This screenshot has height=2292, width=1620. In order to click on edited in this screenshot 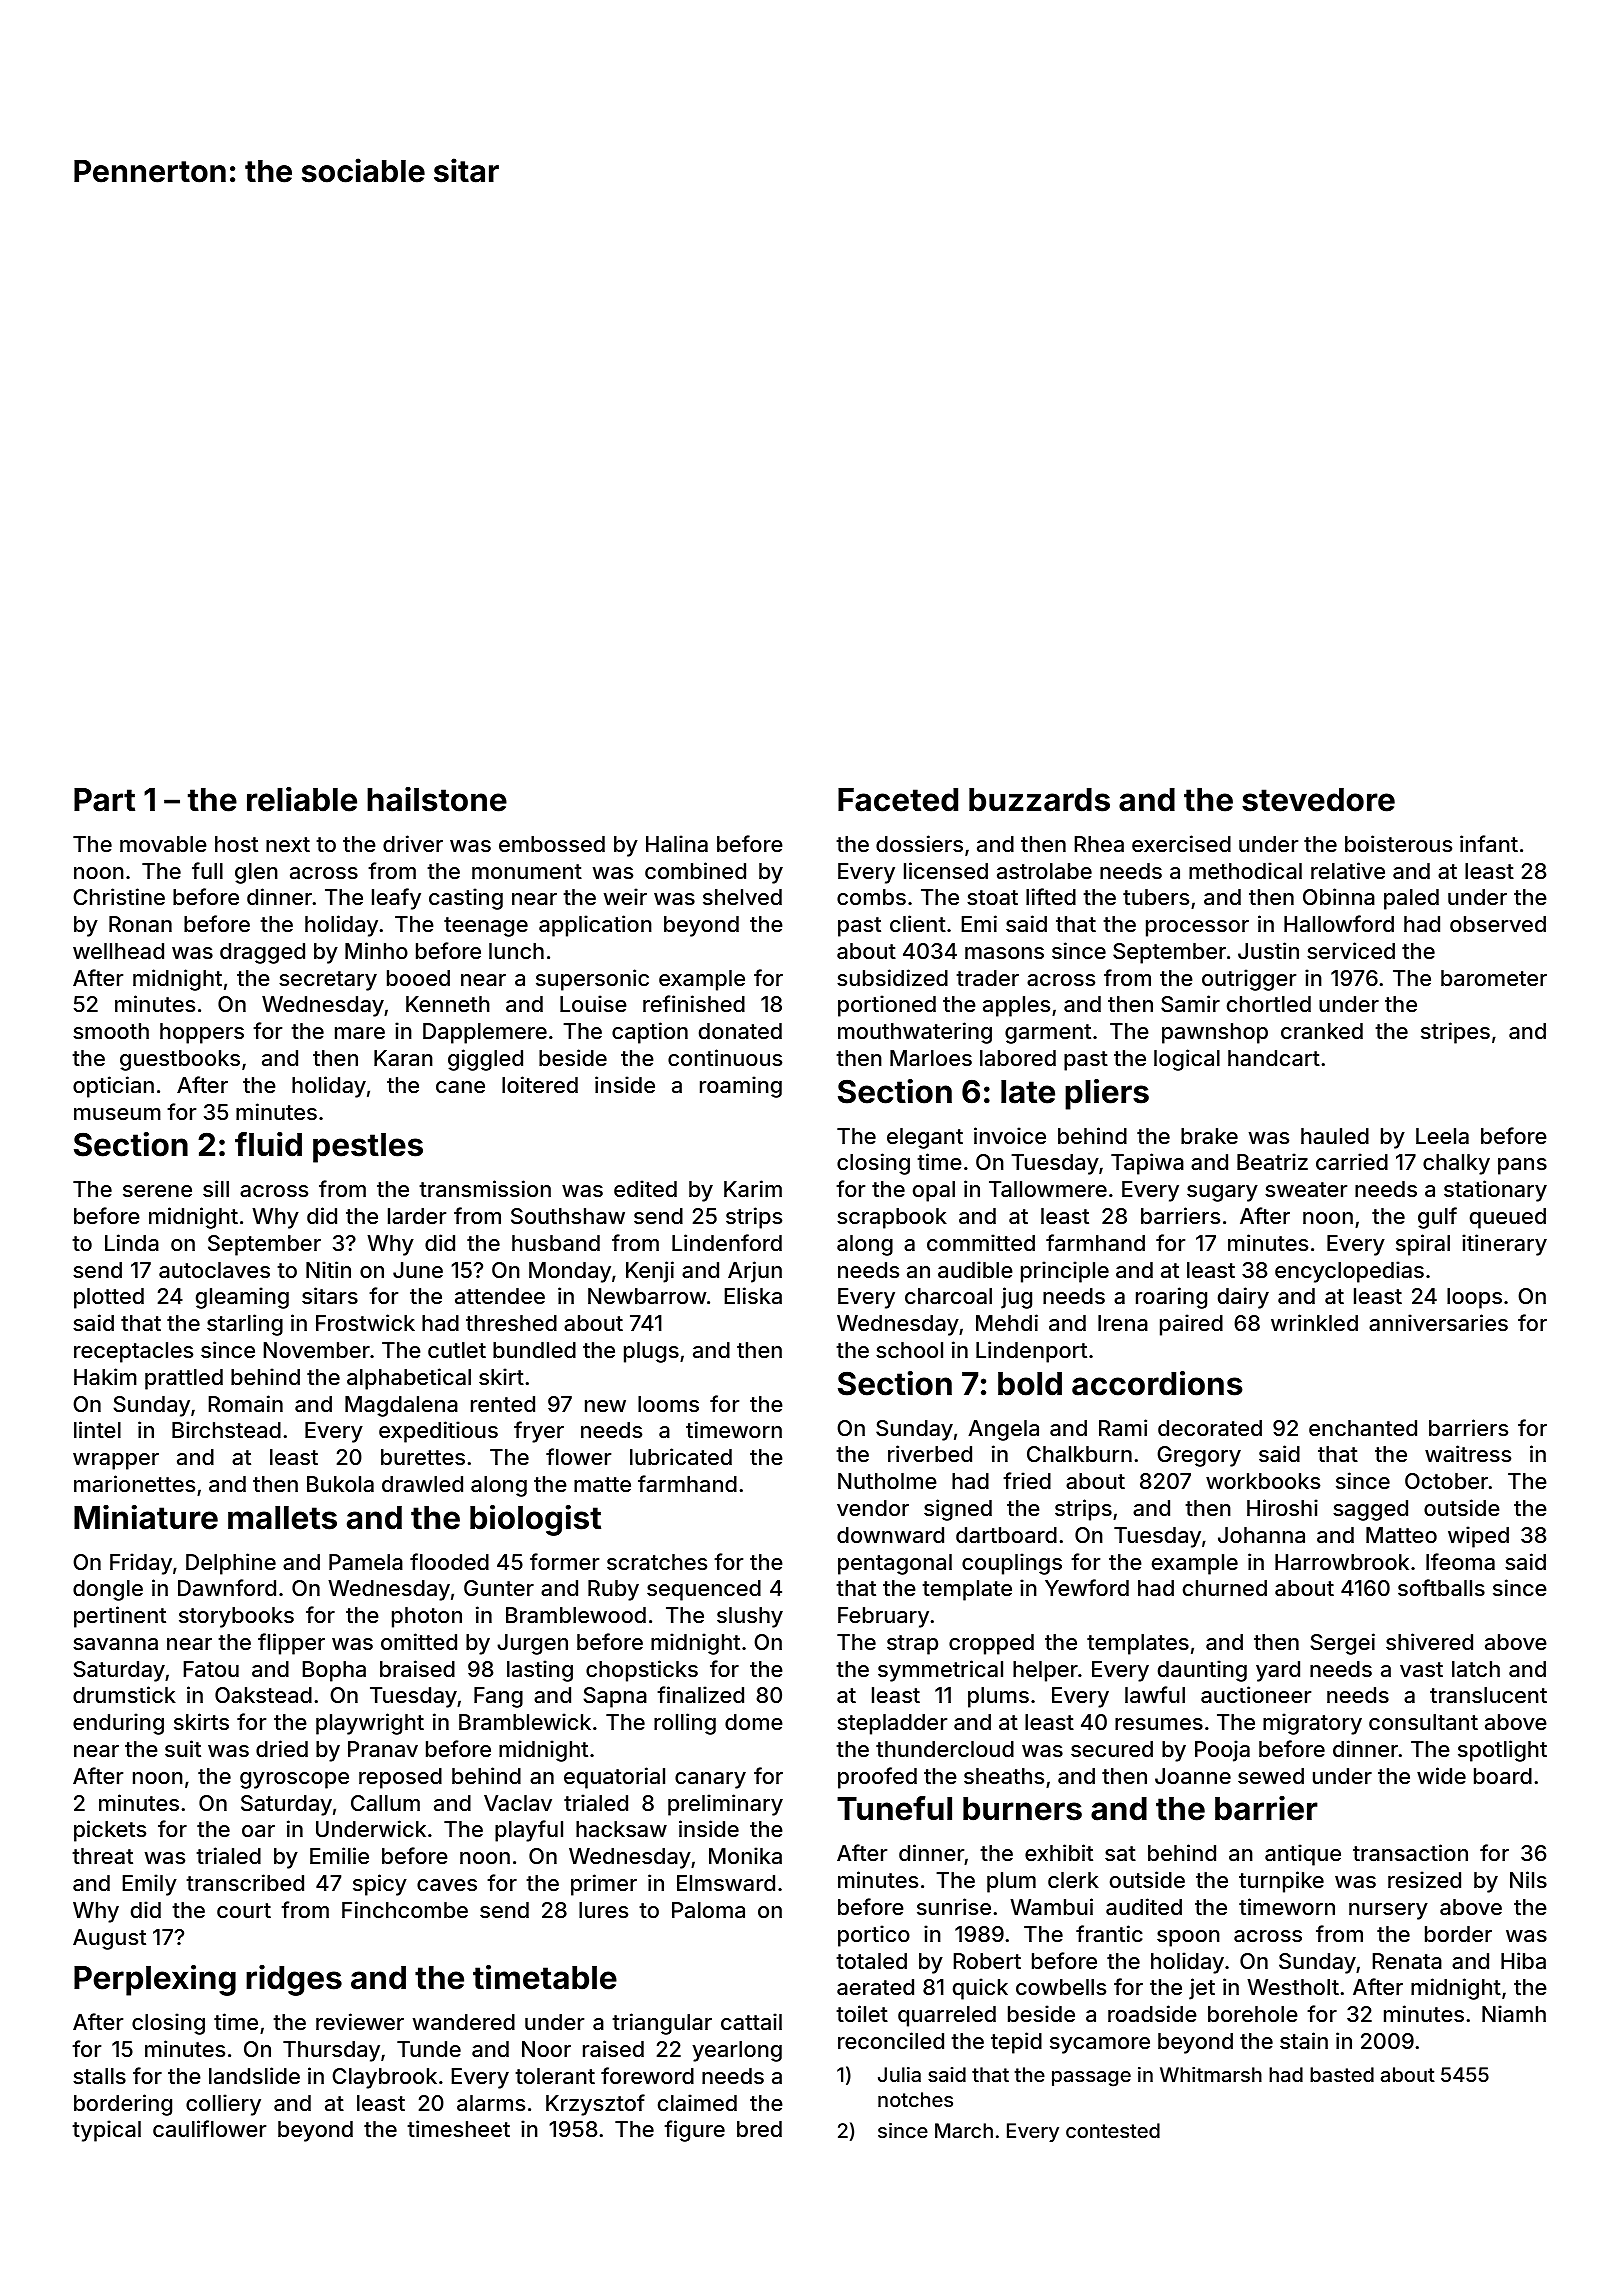, I will do `click(645, 1188)`.
